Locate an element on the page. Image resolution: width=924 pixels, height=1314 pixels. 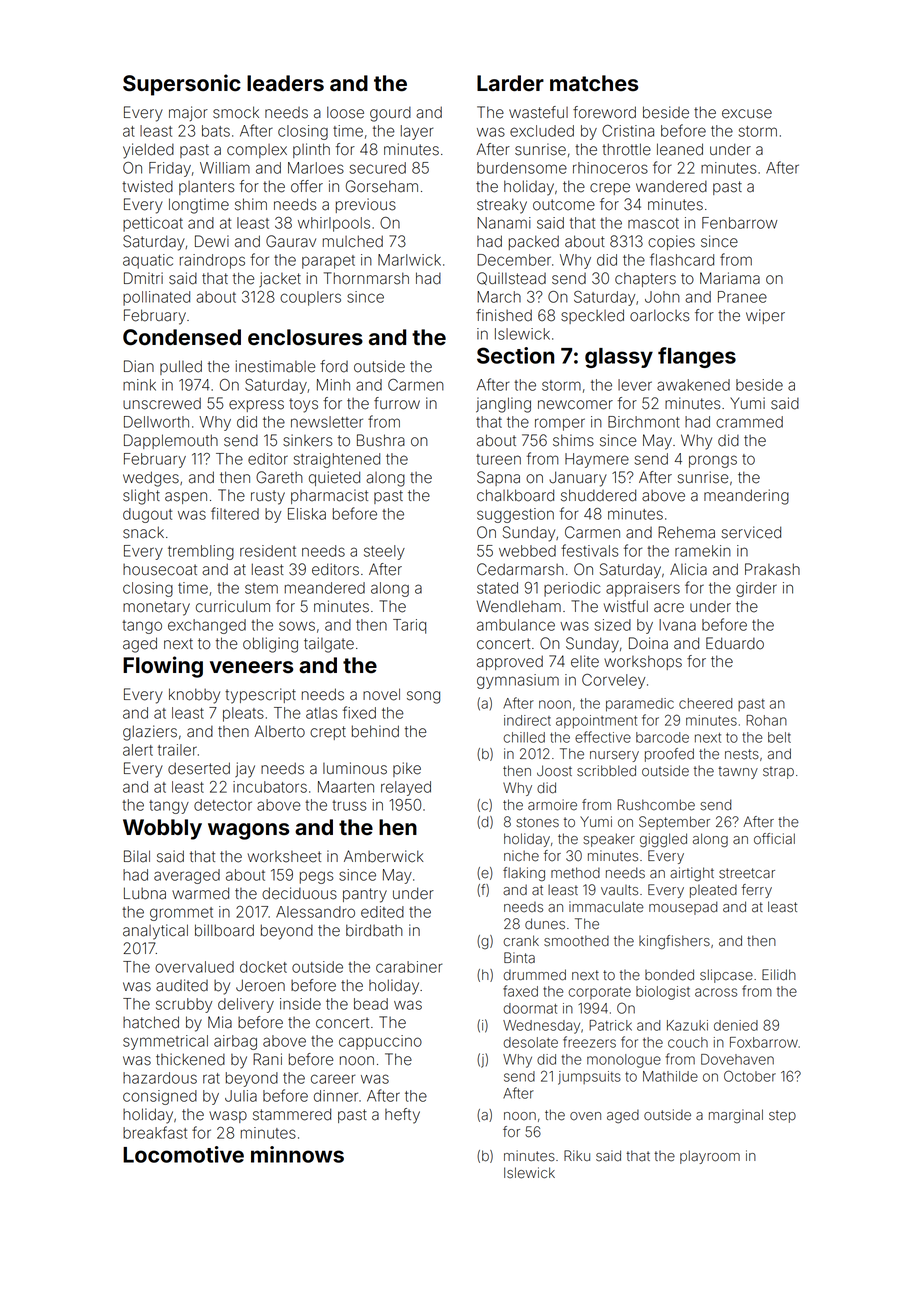
Locomotive is located at coordinates (183, 1154).
